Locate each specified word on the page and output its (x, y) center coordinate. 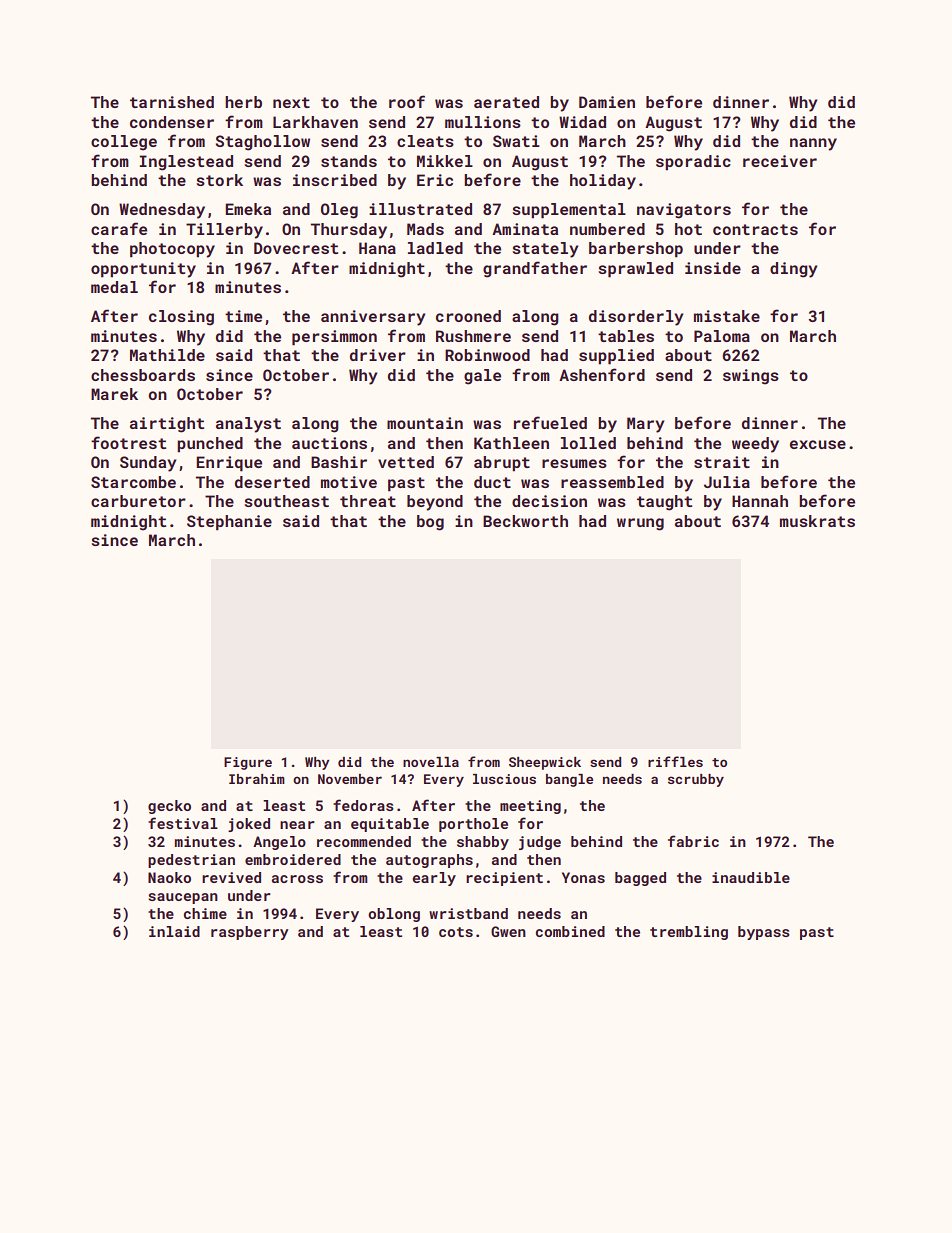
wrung (640, 524)
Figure (248, 763)
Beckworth (525, 521)
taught (664, 503)
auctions (329, 443)
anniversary (373, 318)
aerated (506, 102)
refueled (550, 422)
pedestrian (191, 861)
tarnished (172, 102)
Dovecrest (296, 248)
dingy (793, 270)
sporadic (693, 163)
